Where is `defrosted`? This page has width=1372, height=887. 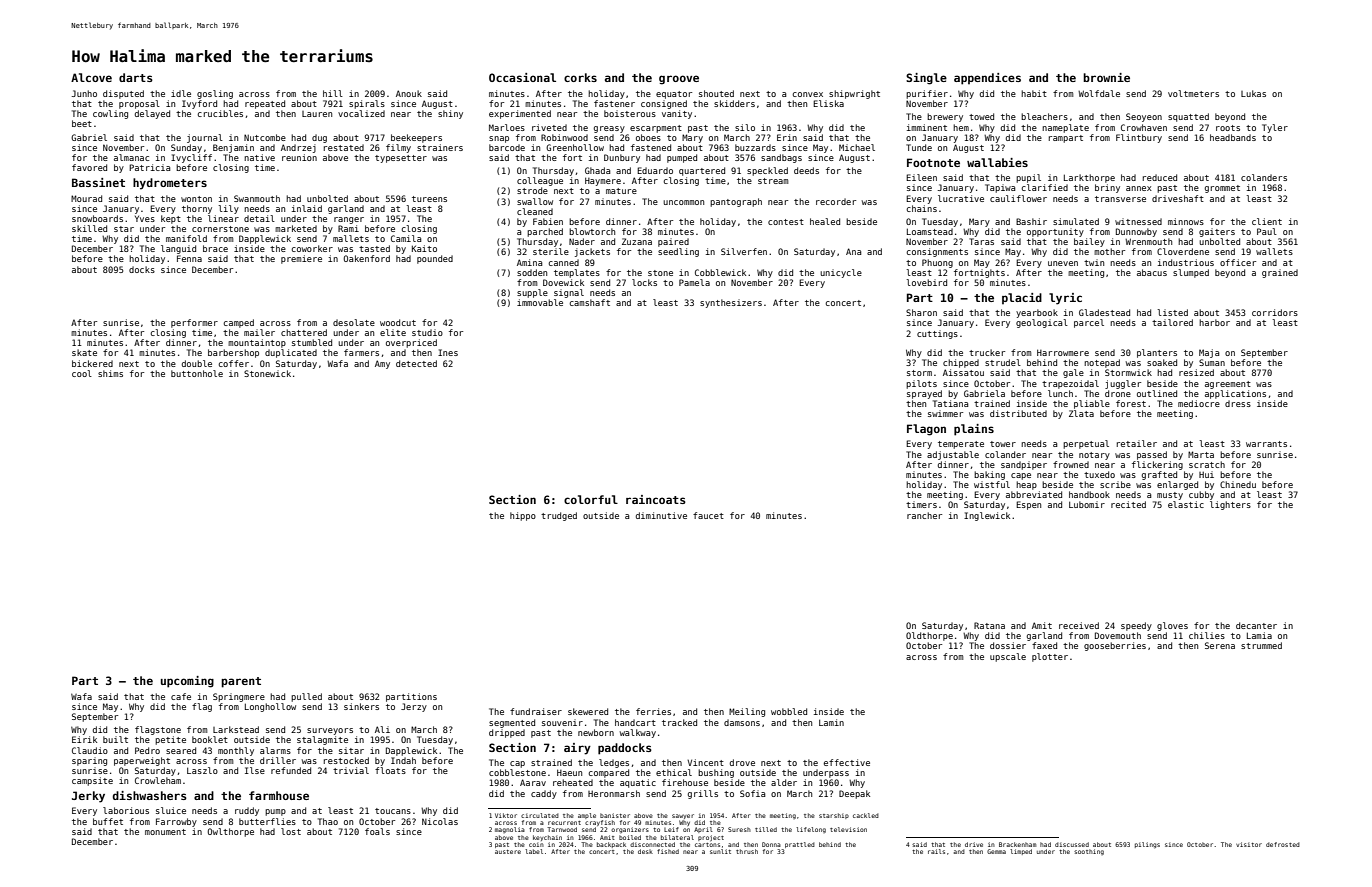
defrosted is located at coordinates (1283, 844).
